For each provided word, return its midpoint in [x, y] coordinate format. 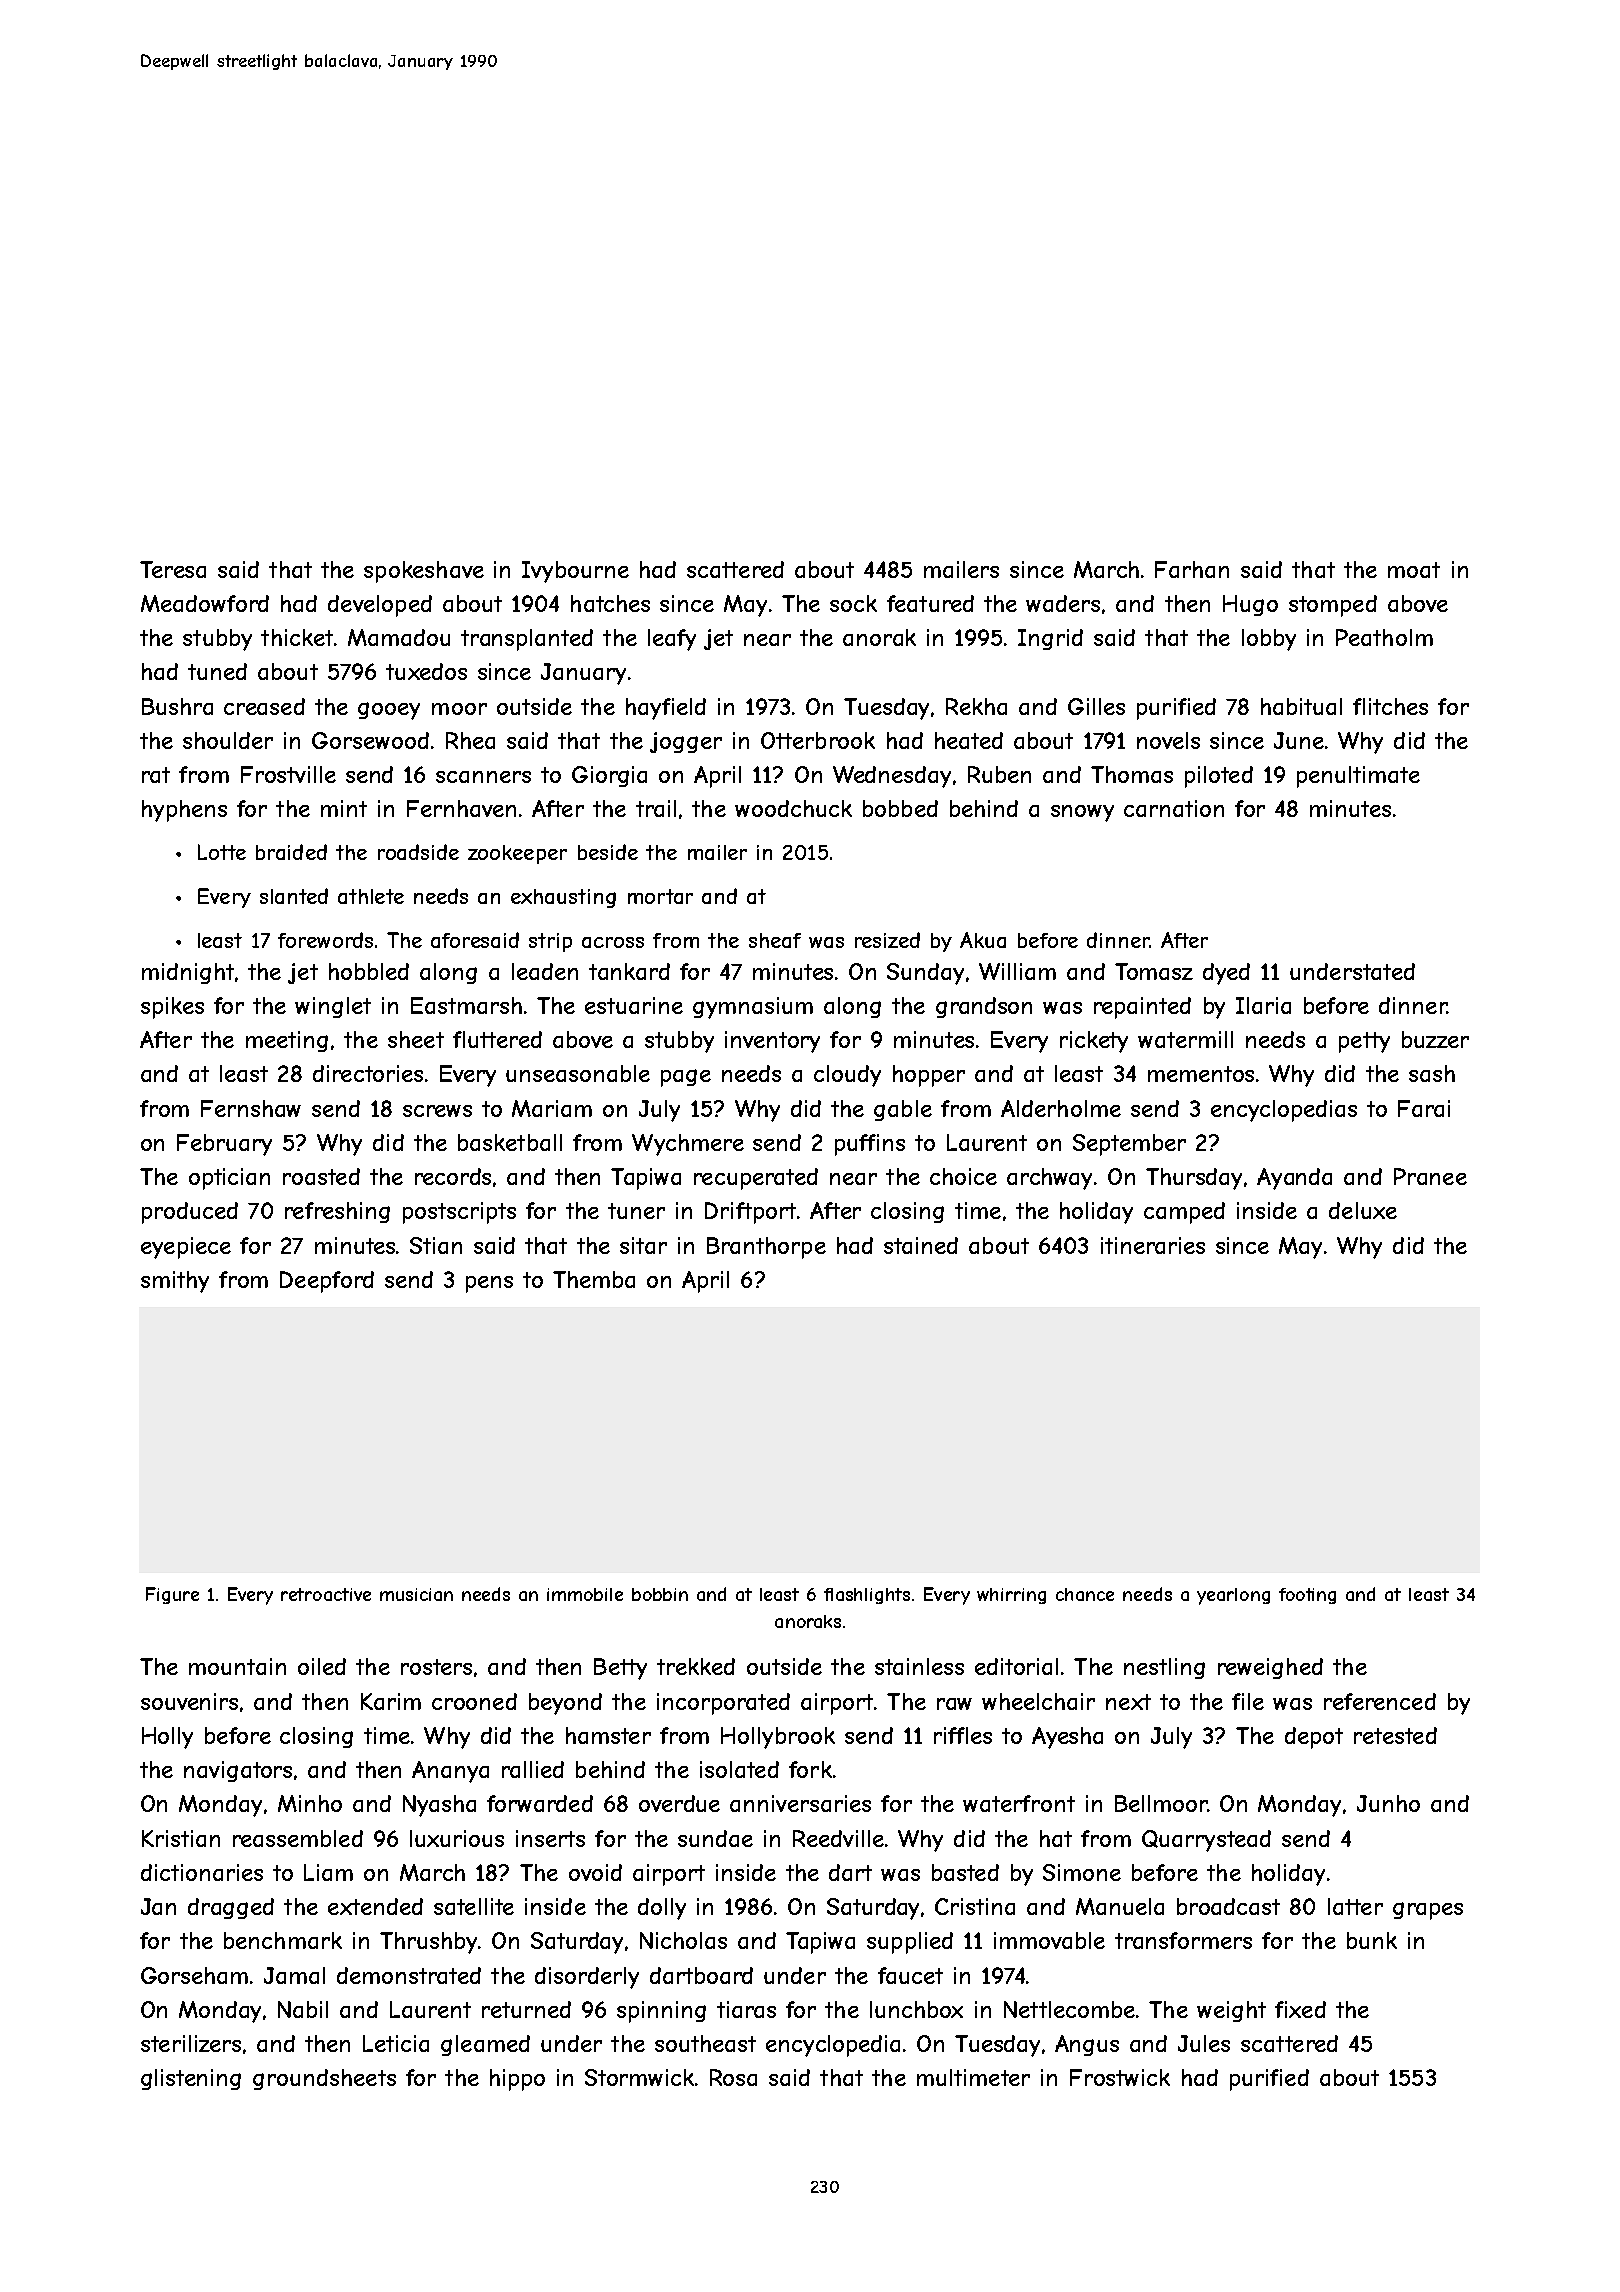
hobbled [369, 971]
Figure [172, 1595]
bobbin [660, 1594]
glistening [191, 2079]
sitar [643, 1245]
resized [887, 940]
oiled [322, 1666]
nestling [1164, 1668]
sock [853, 603]
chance [1085, 1594]
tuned [217, 671]
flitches [1390, 706]
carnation [1174, 808]
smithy [175, 1282]
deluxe [1363, 1210]
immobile [585, 1594]
